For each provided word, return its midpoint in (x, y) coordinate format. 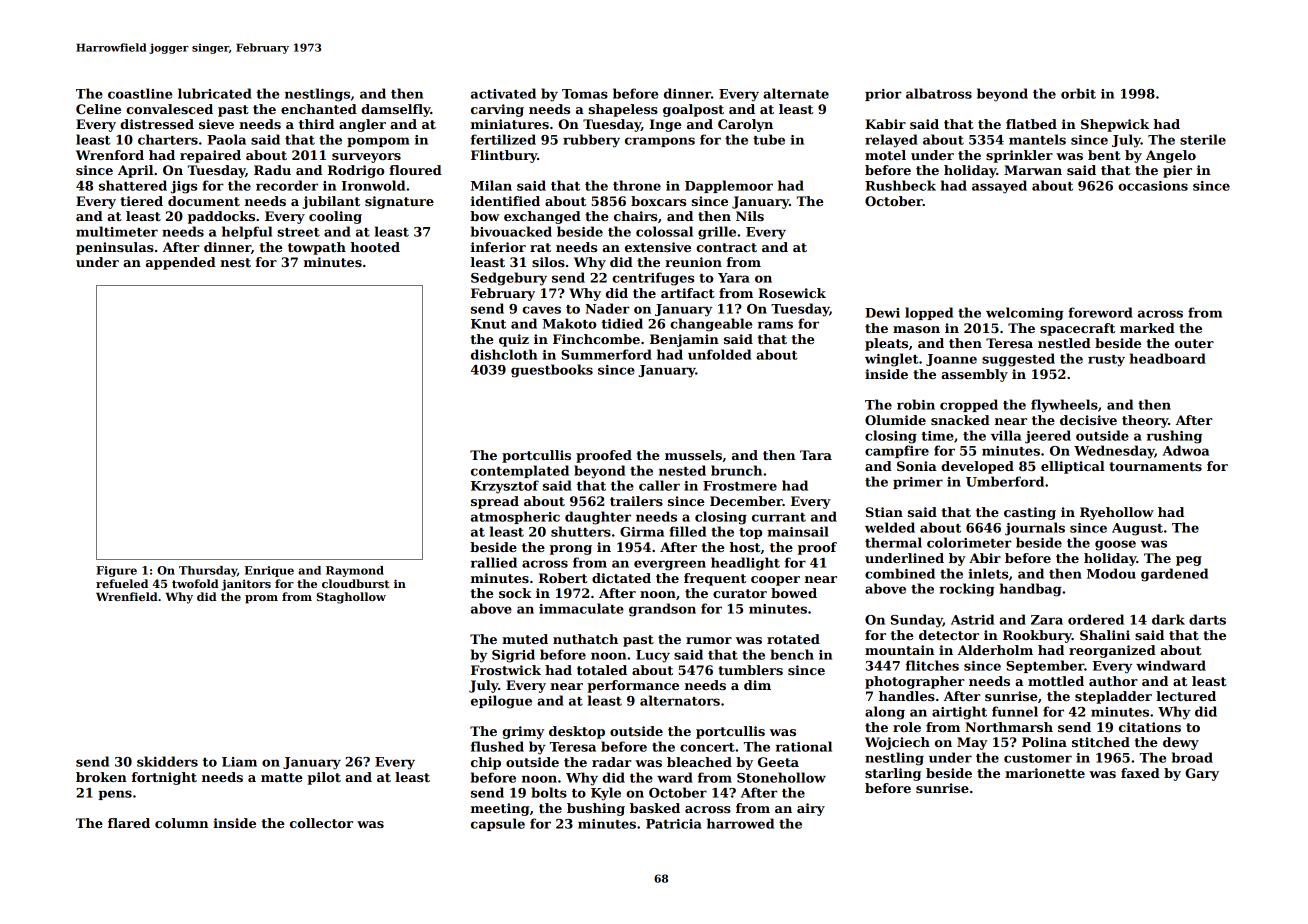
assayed (999, 187)
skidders (167, 761)
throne (637, 185)
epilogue (501, 702)
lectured (1186, 696)
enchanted (319, 109)
